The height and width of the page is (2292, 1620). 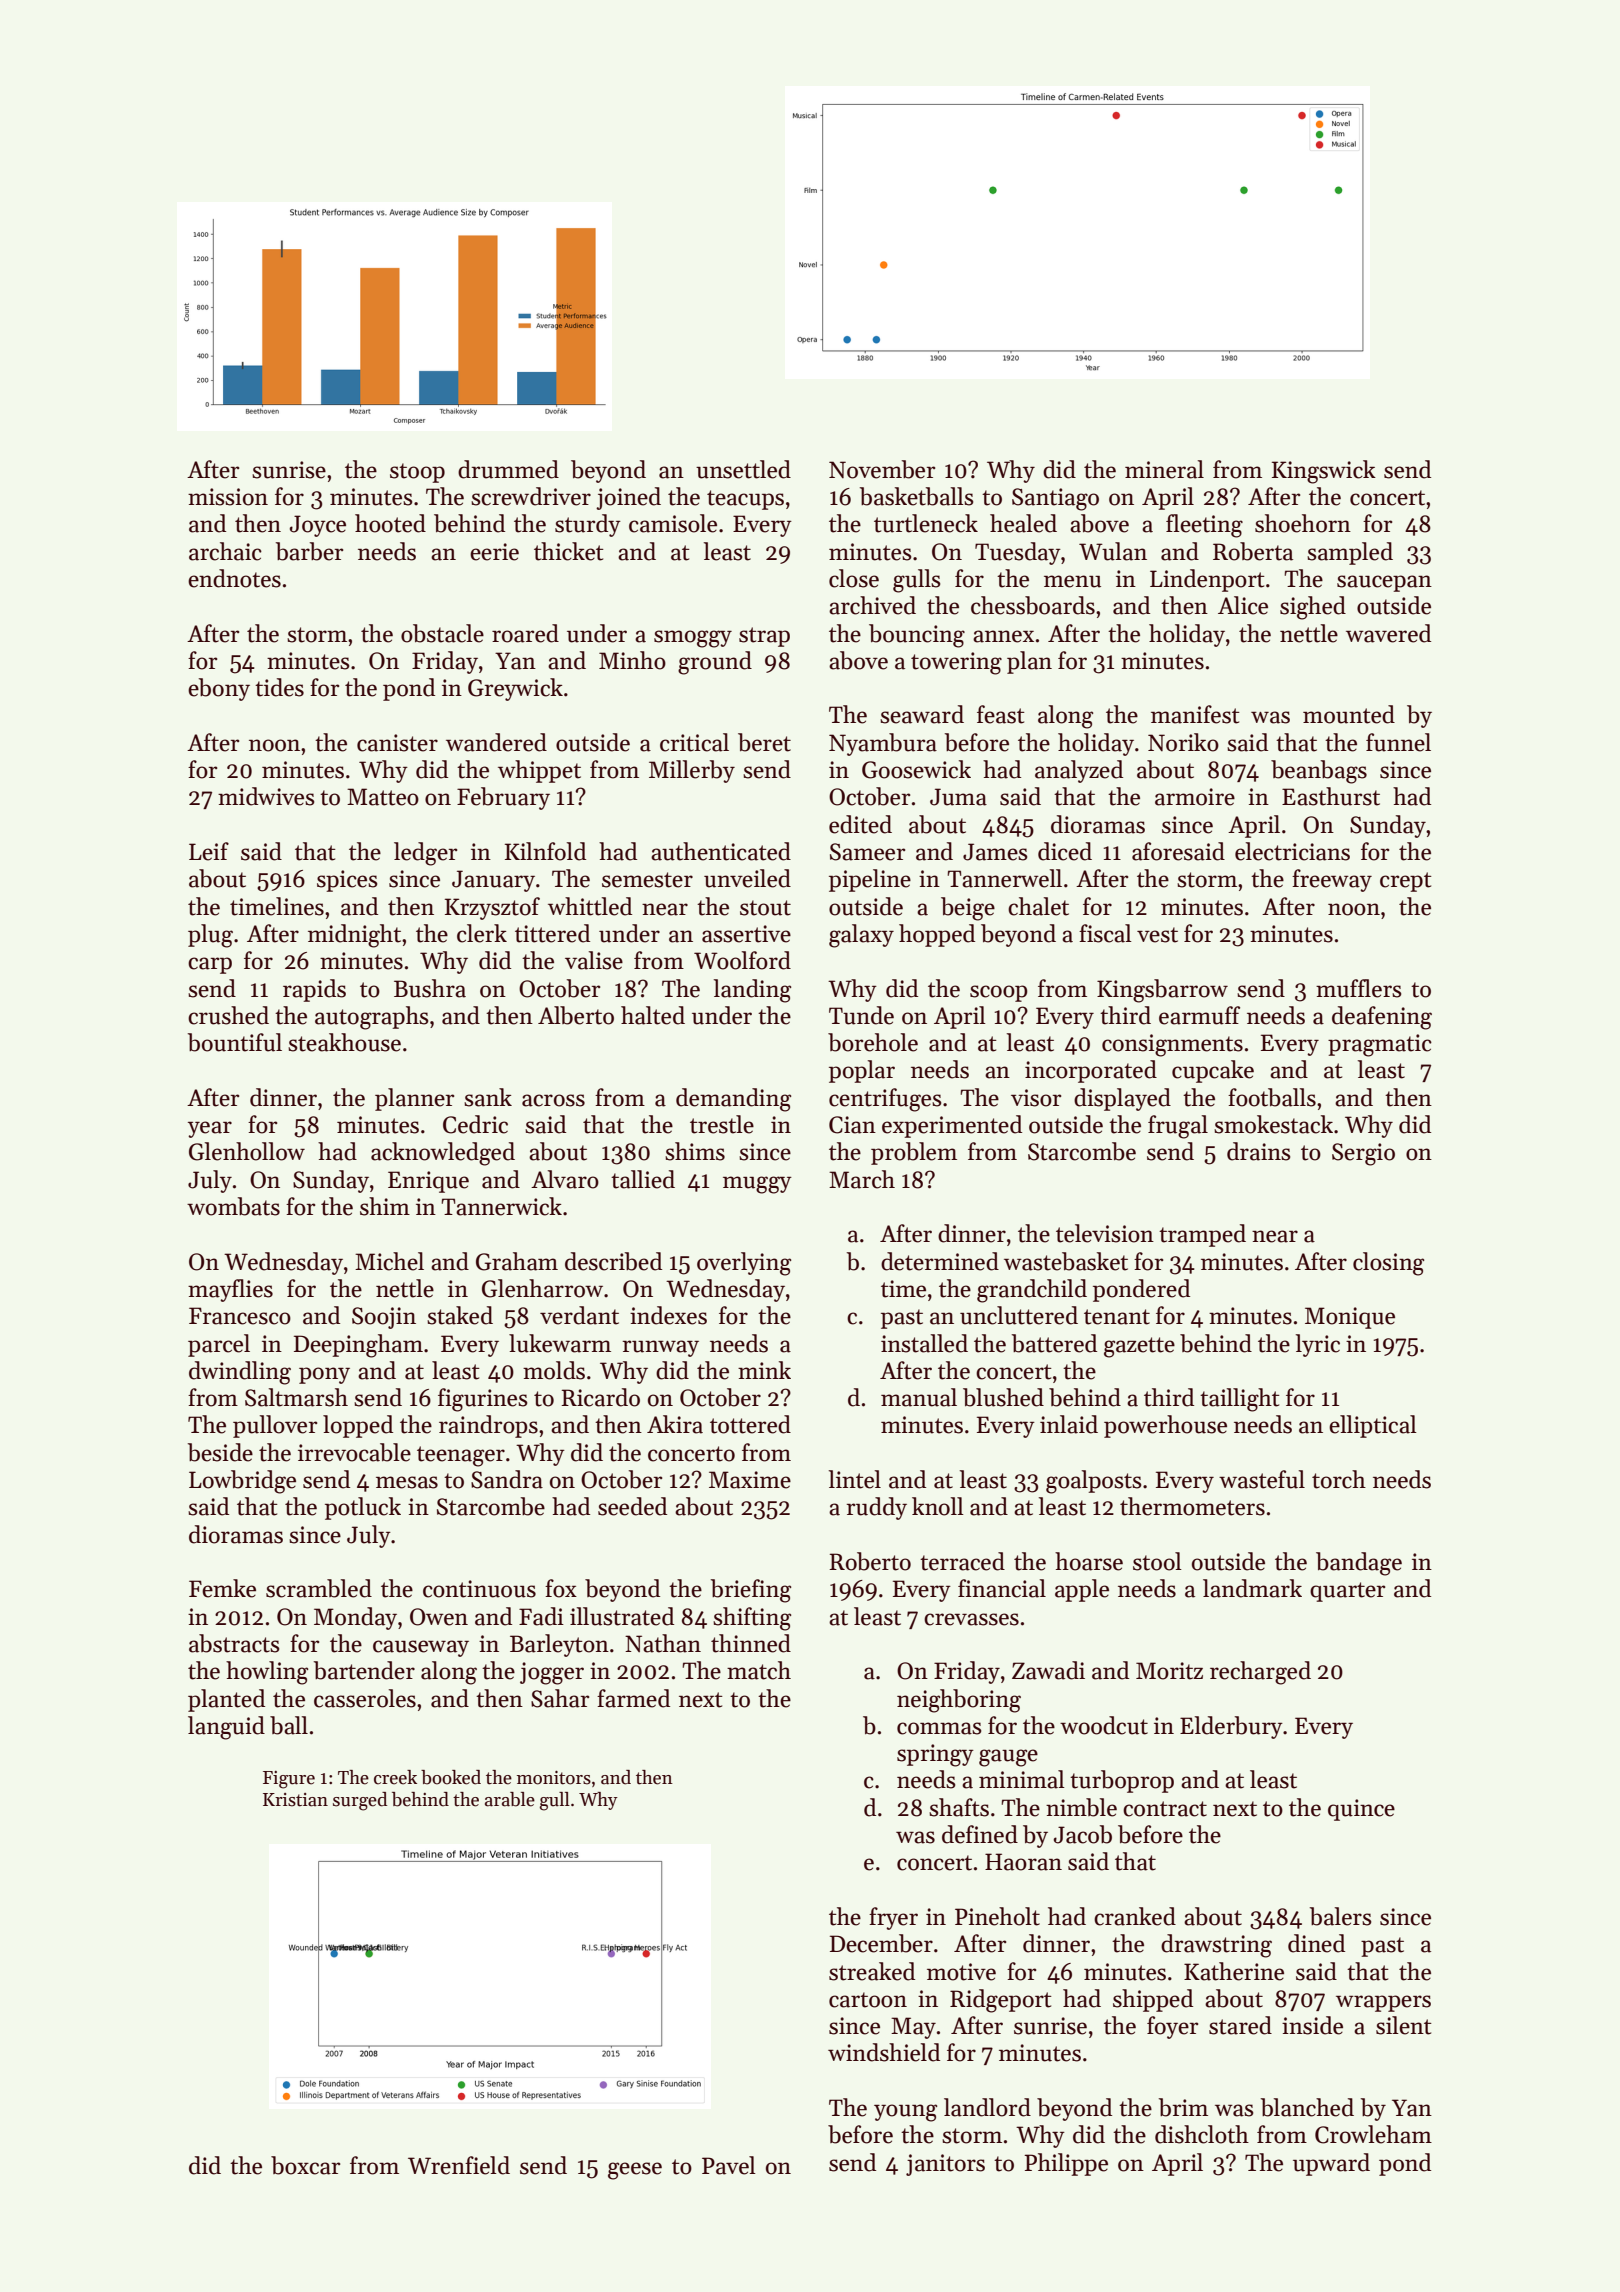 I want to click on Kristian, so click(x=295, y=1800).
